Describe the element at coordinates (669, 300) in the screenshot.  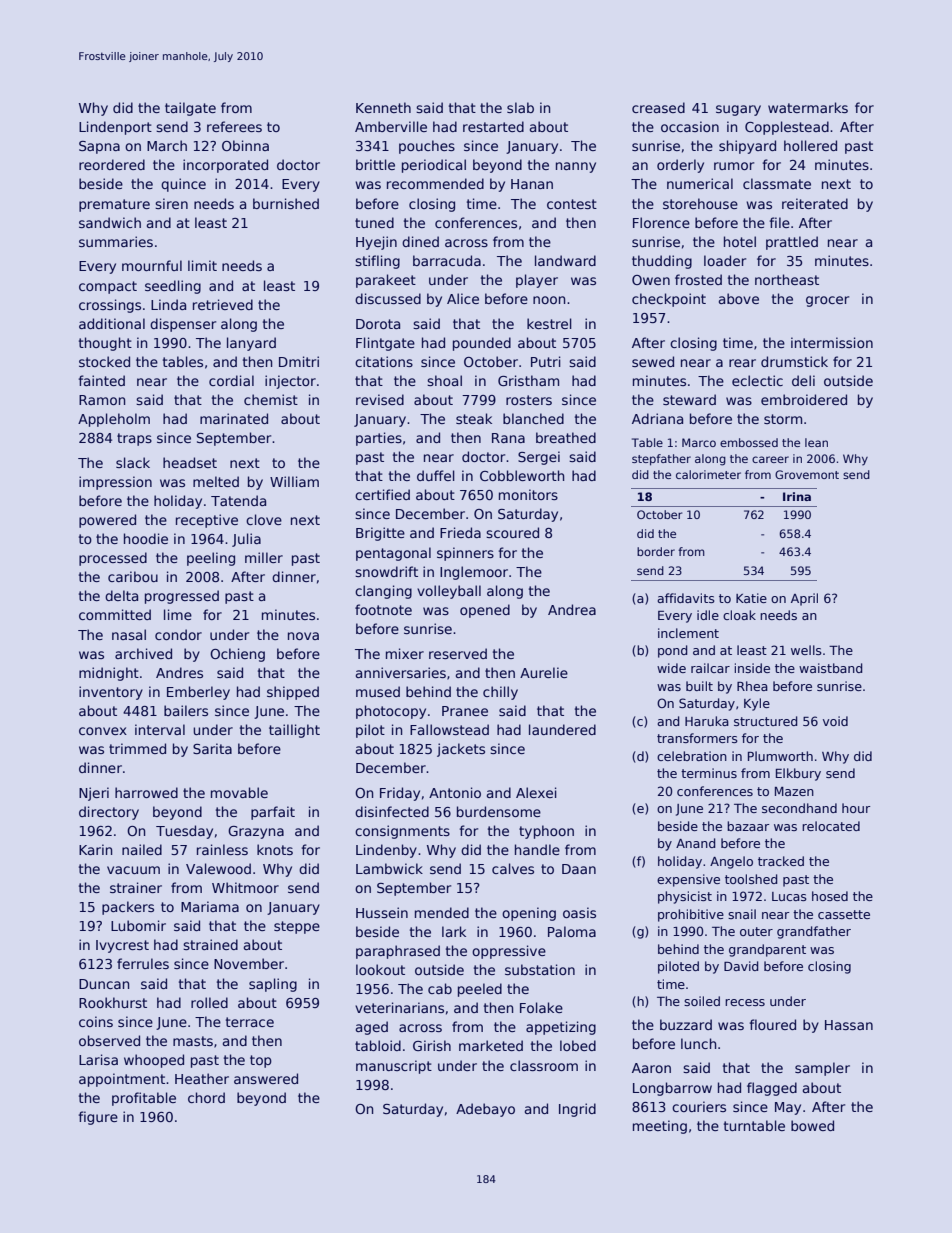
I see `checkpoint` at that location.
